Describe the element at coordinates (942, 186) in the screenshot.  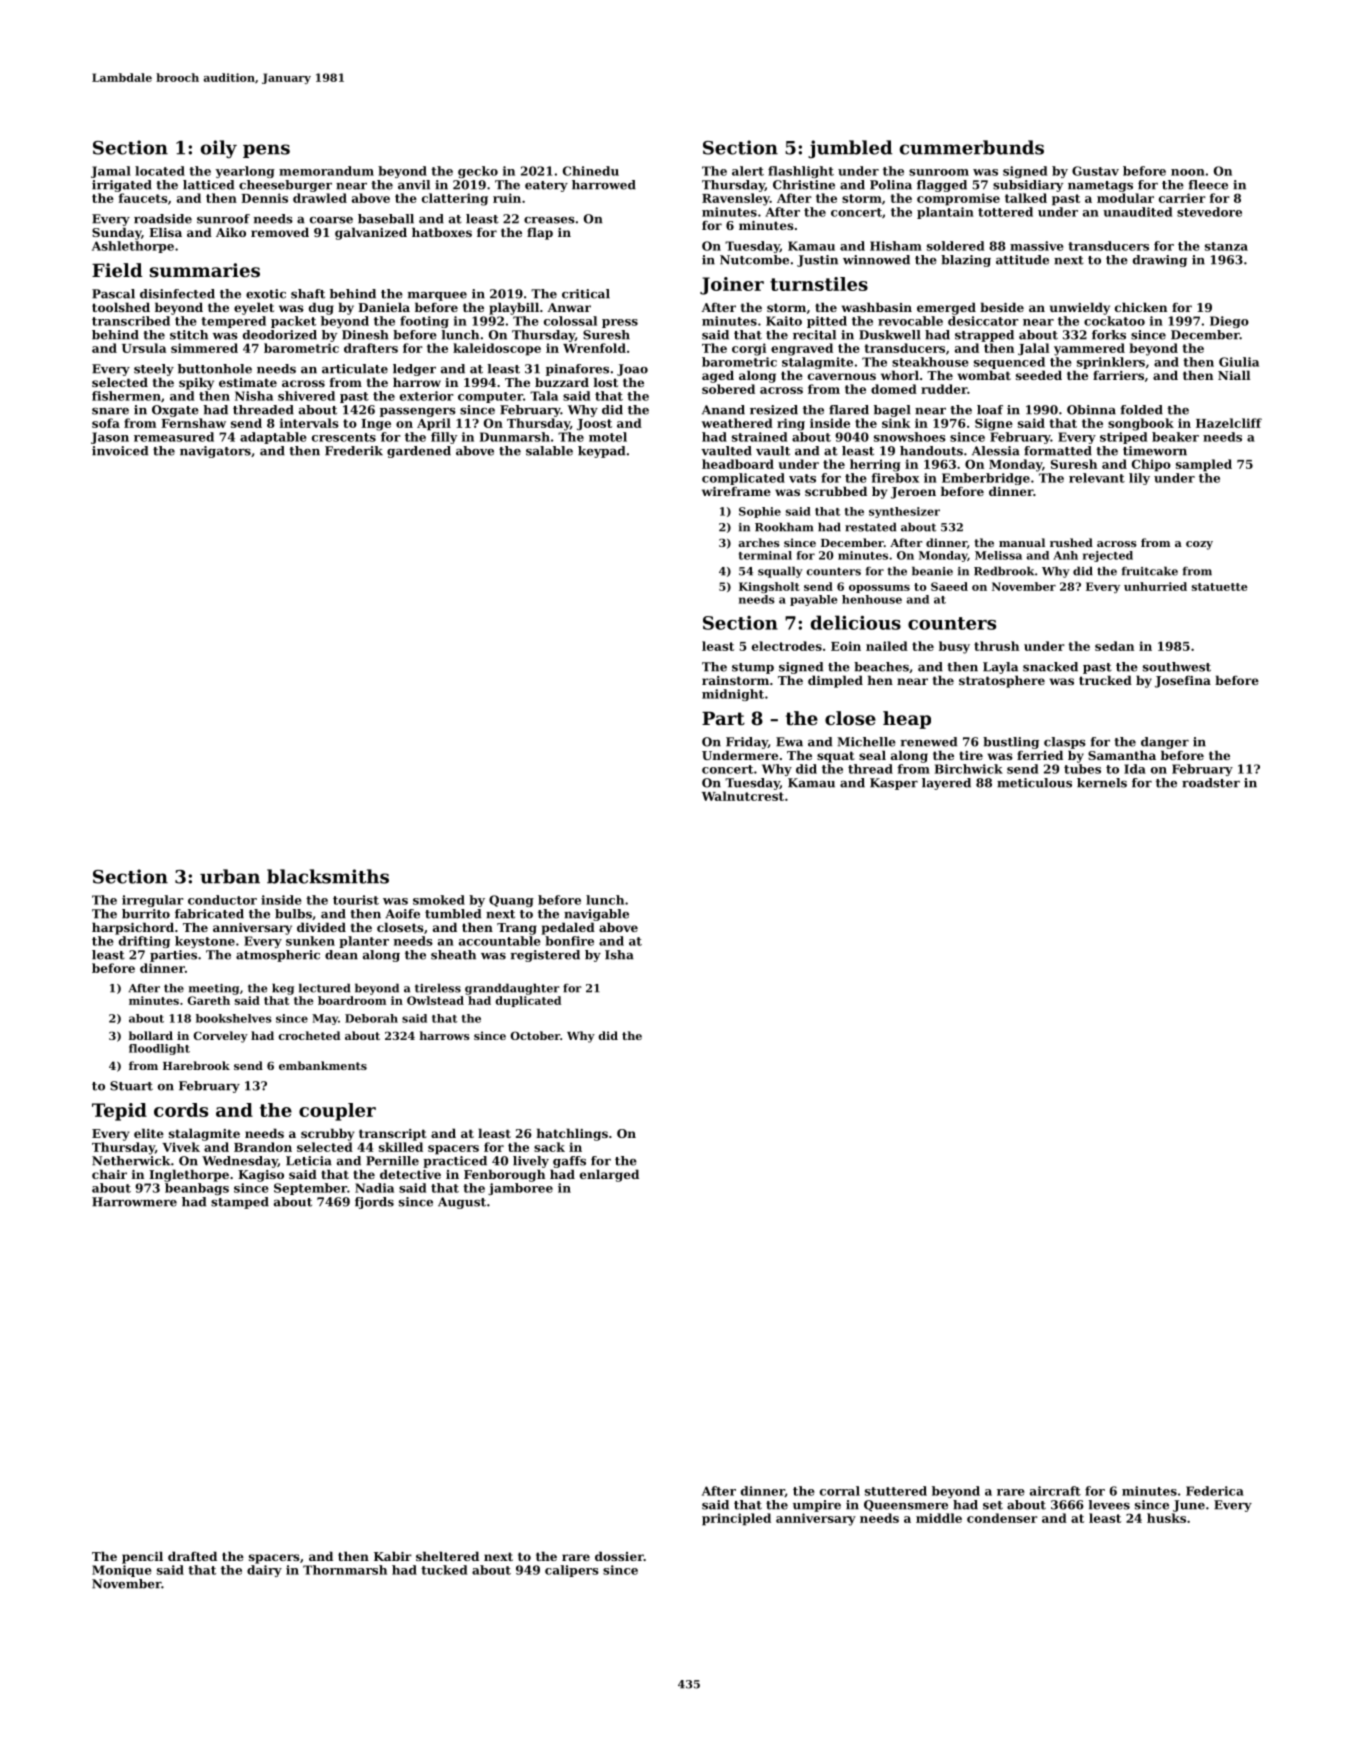
I see `flagged` at that location.
